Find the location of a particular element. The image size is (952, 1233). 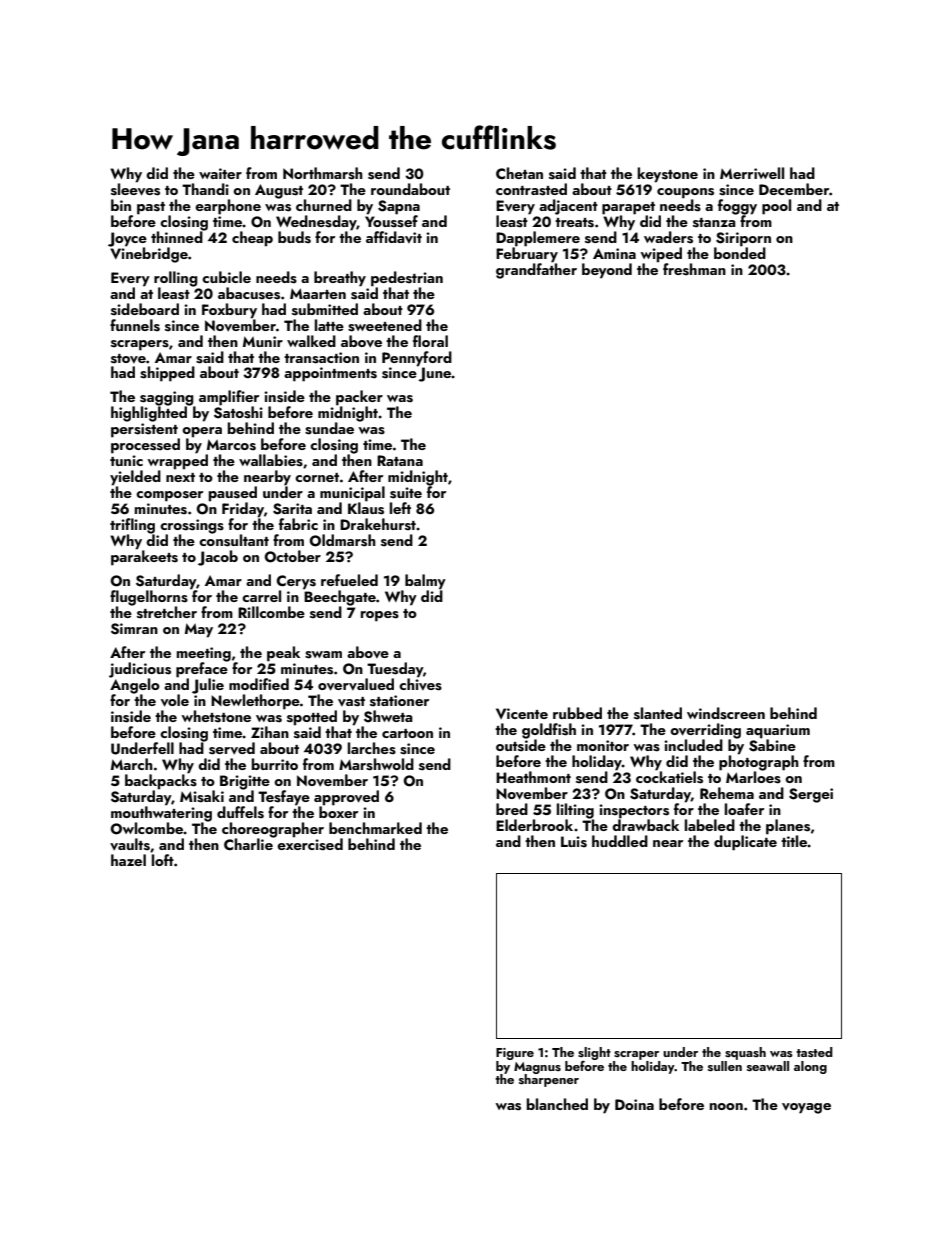

December is located at coordinates (794, 189).
